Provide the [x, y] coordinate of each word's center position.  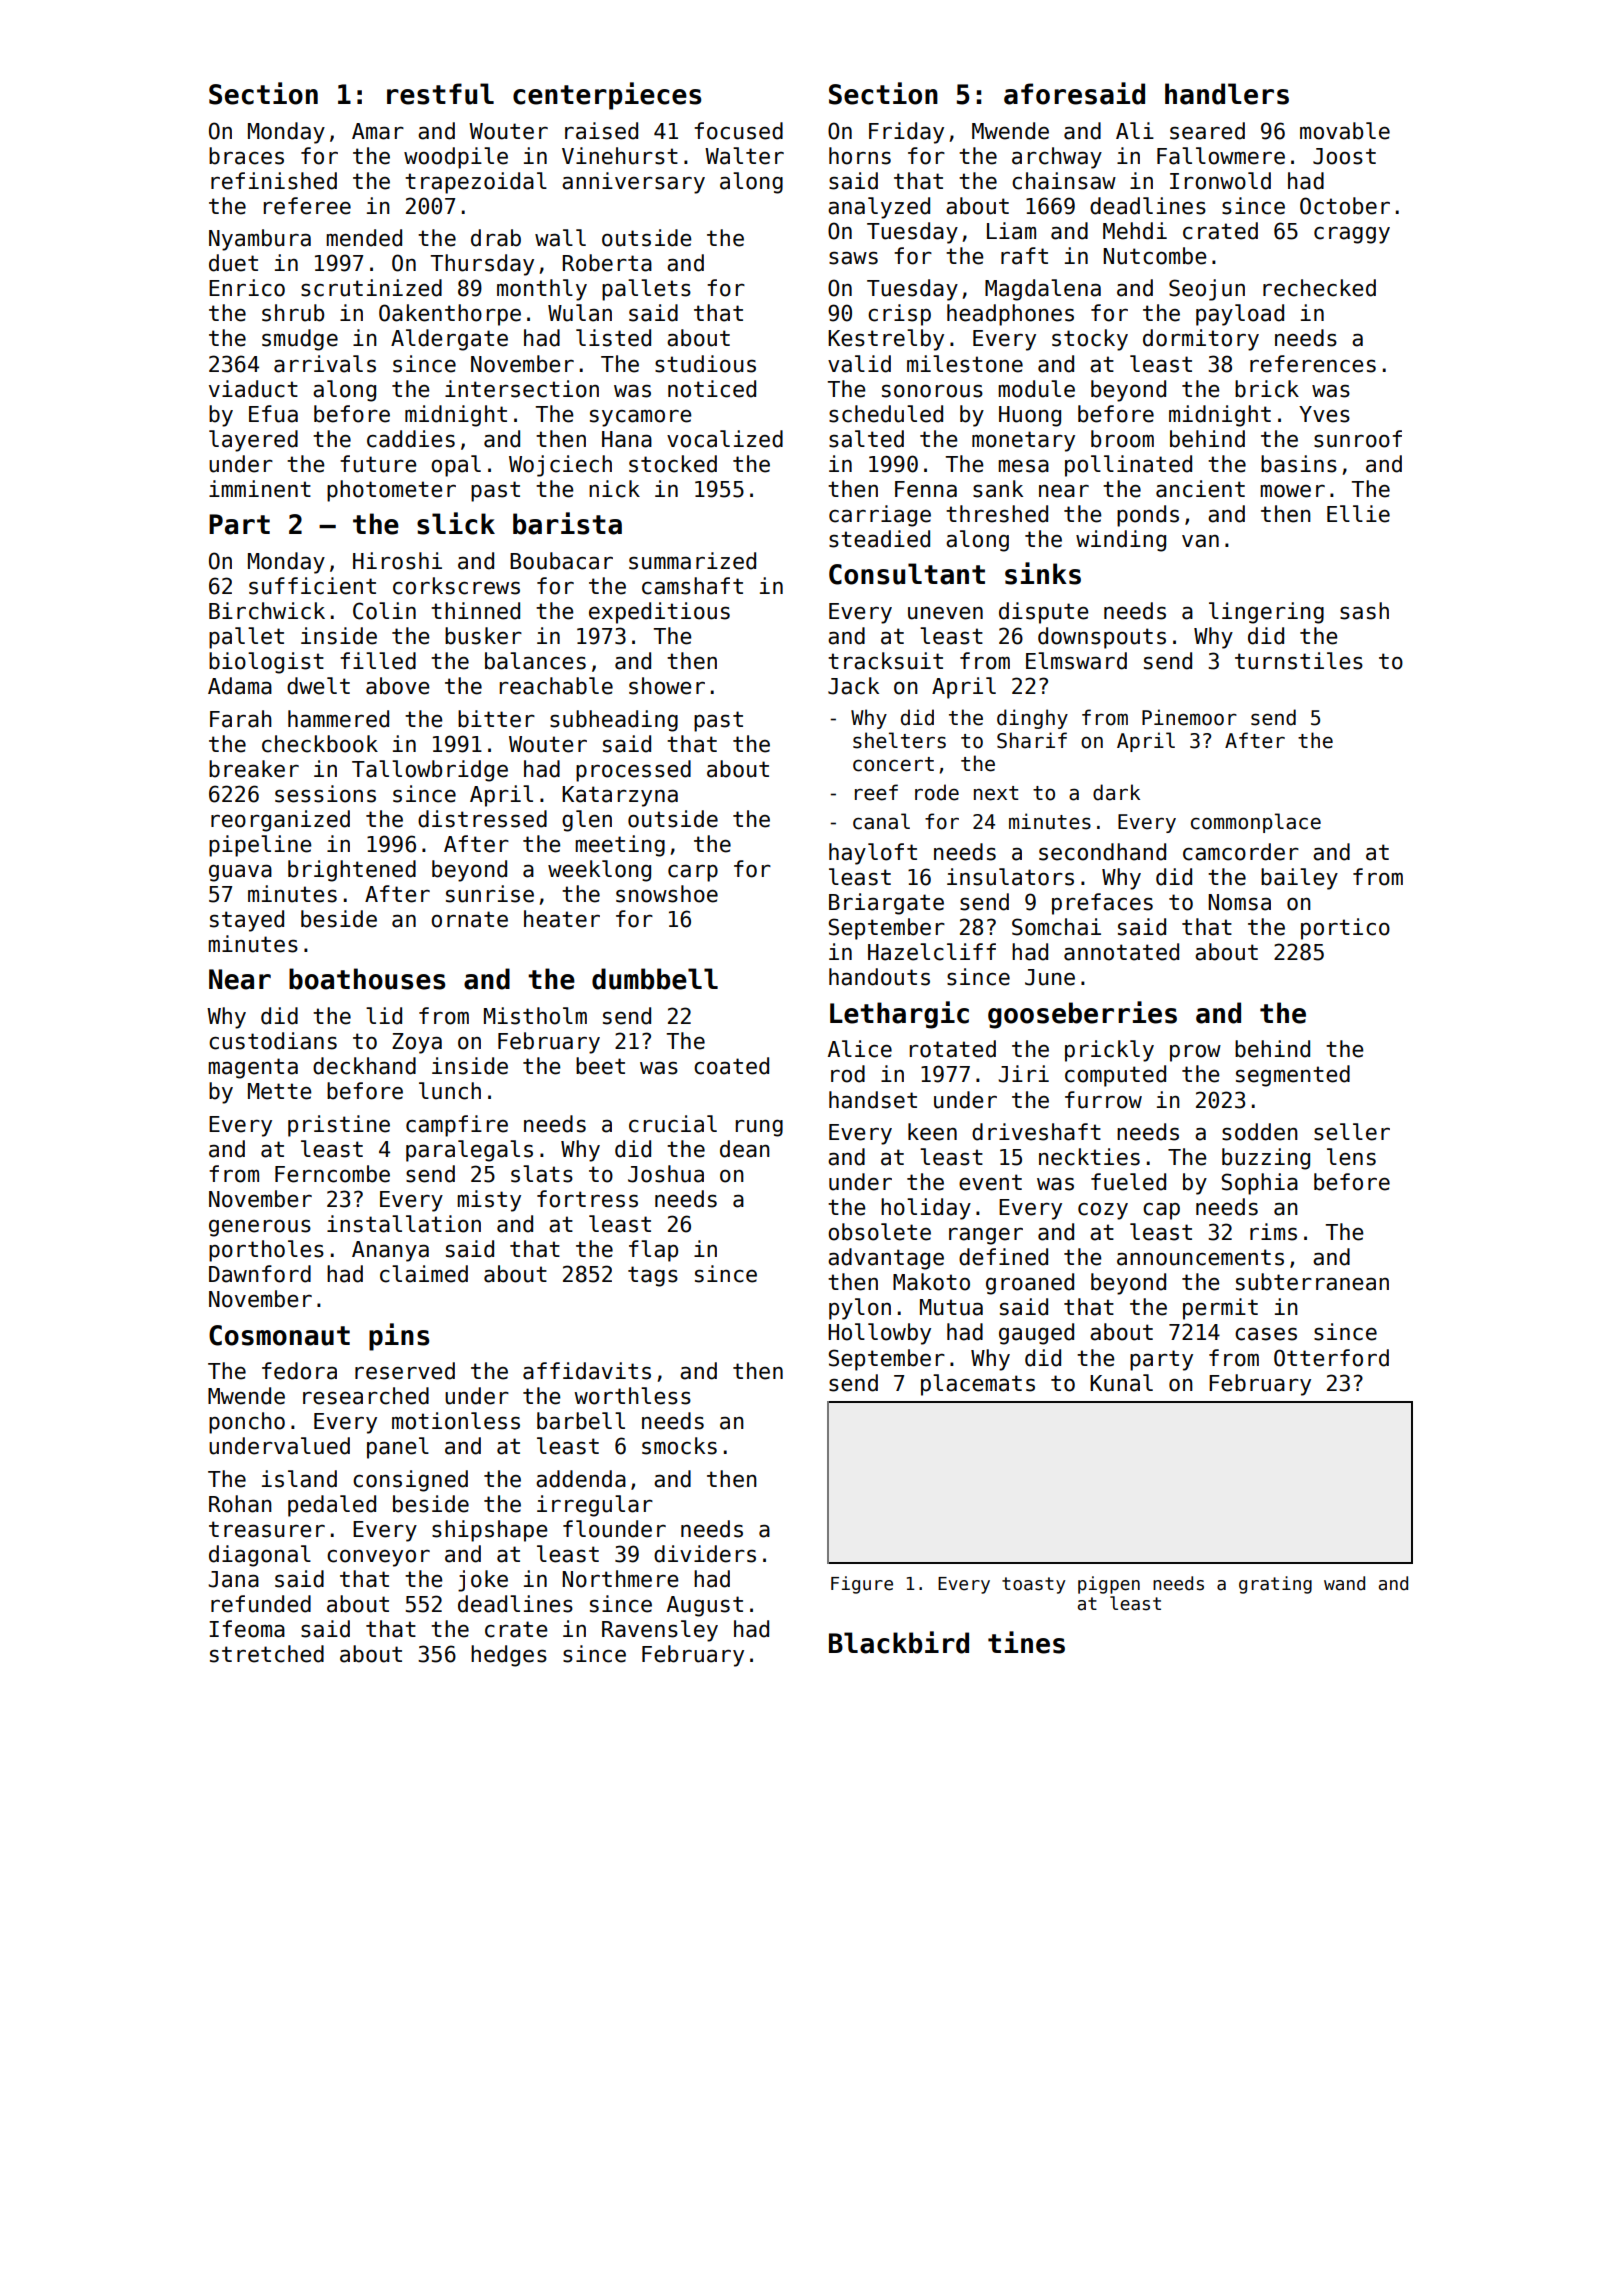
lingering [1266, 613]
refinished [274, 181]
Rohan [240, 1504]
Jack [853, 686]
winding [1121, 541]
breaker [254, 769]
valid [859, 364]
